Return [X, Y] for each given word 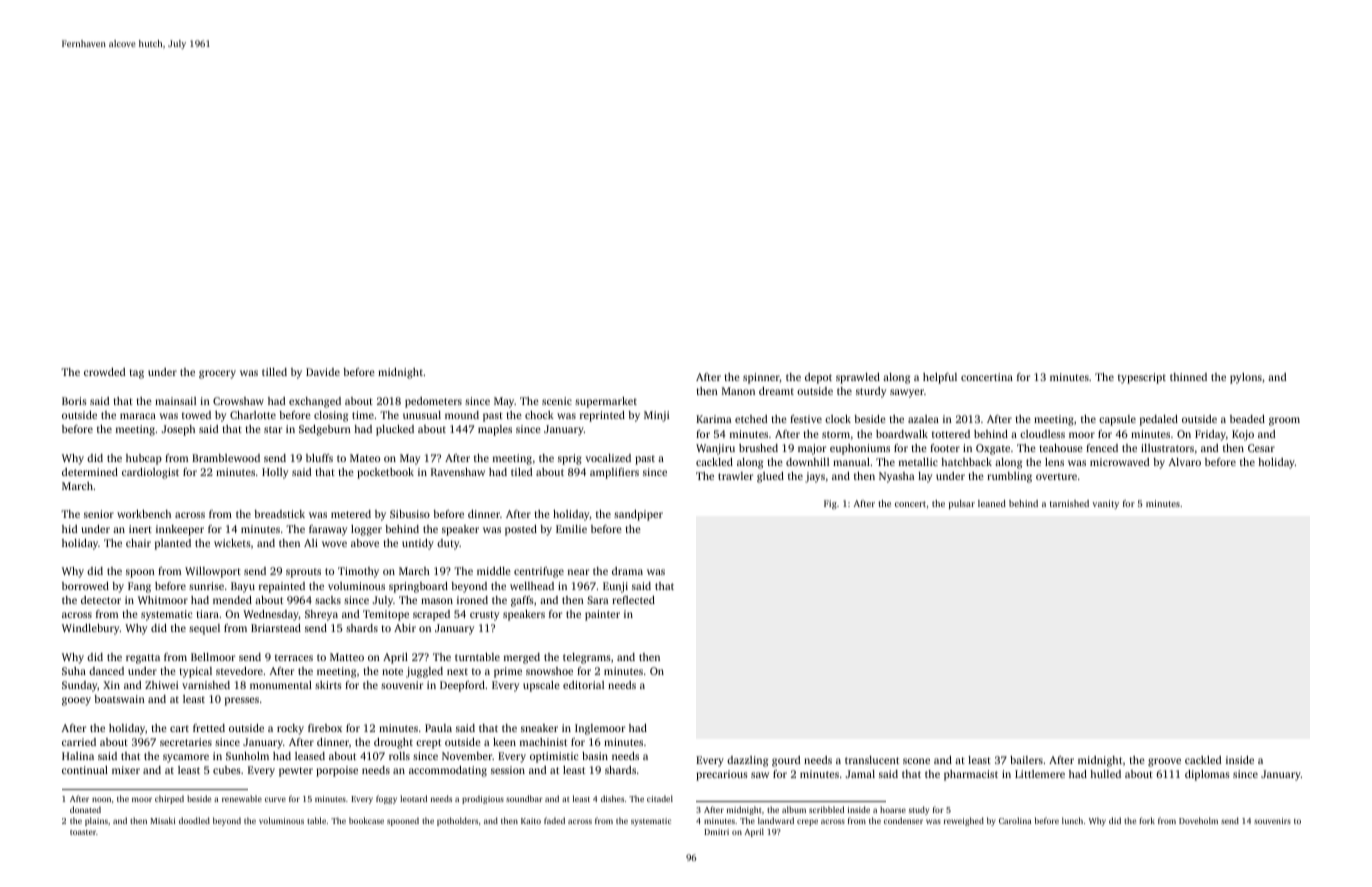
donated [85, 809]
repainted [282, 587]
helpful [940, 378]
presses [242, 701]
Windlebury [90, 629]
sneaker [539, 728]
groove [1164, 762]
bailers [1026, 760]
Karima [713, 419]
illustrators [1167, 448]
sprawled [858, 378]
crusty [484, 616]
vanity [1105, 504]
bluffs [319, 458]
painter [602, 615]
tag [136, 374]
